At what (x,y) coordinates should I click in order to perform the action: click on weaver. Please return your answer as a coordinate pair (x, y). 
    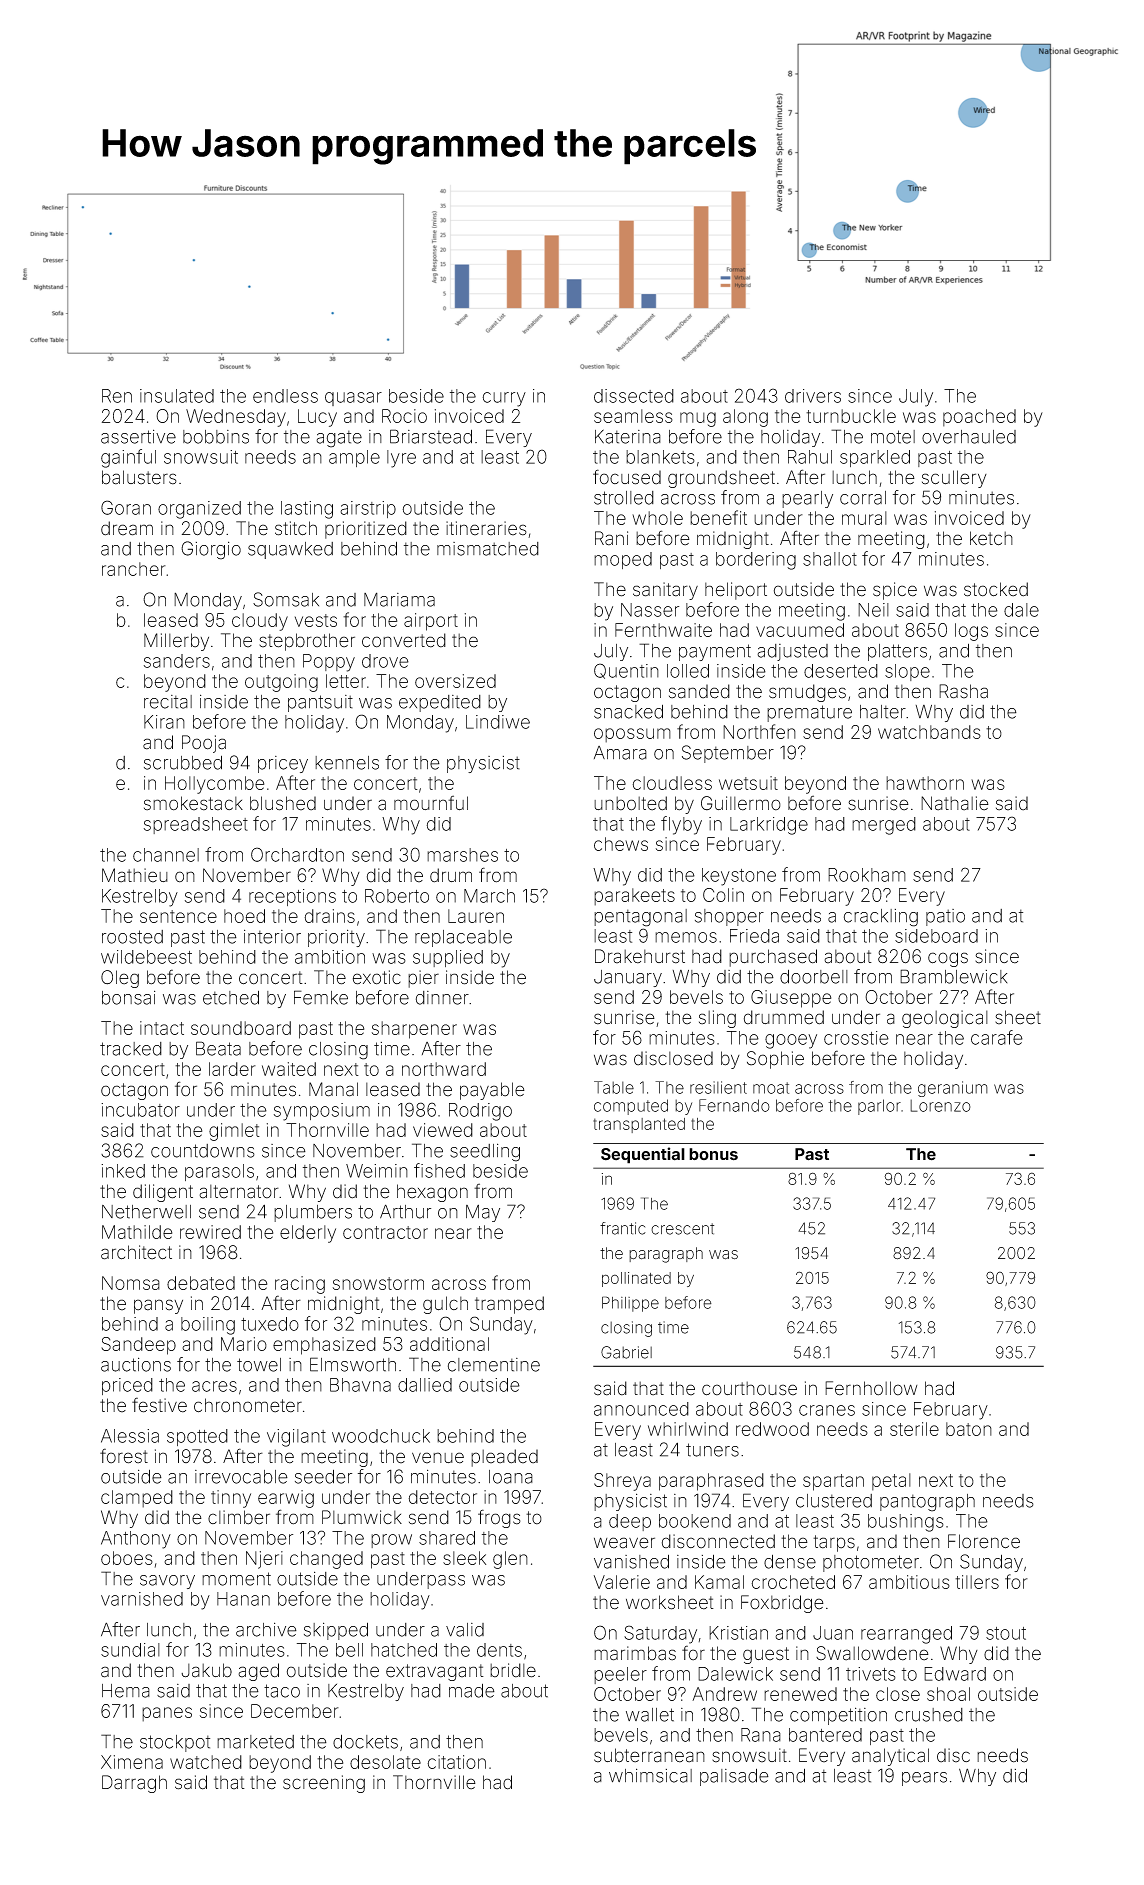
    Looking at the image, I should click on (624, 1543).
